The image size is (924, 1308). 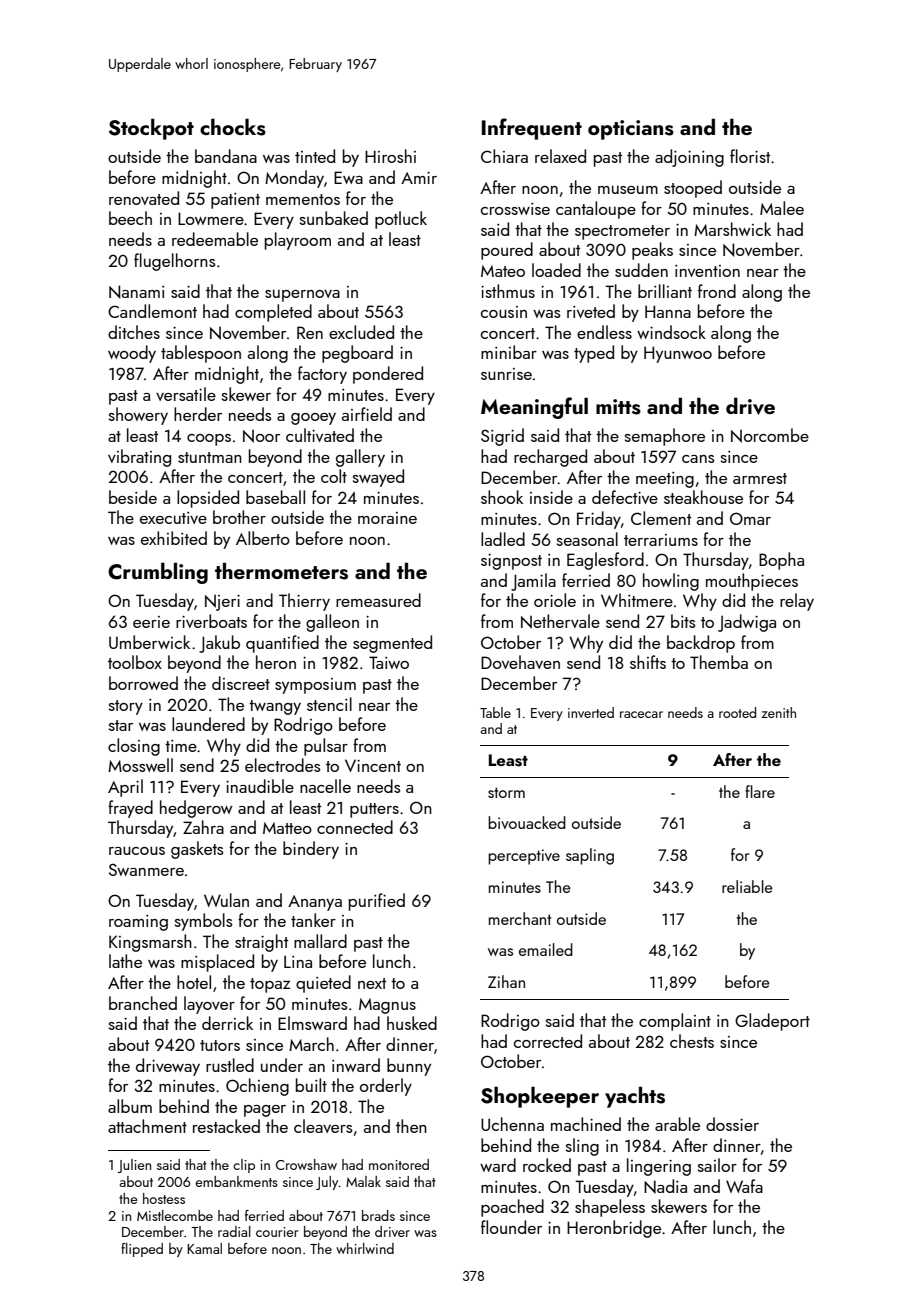 What do you see at coordinates (520, 662) in the screenshot?
I see `Dovehaven` at bounding box center [520, 662].
